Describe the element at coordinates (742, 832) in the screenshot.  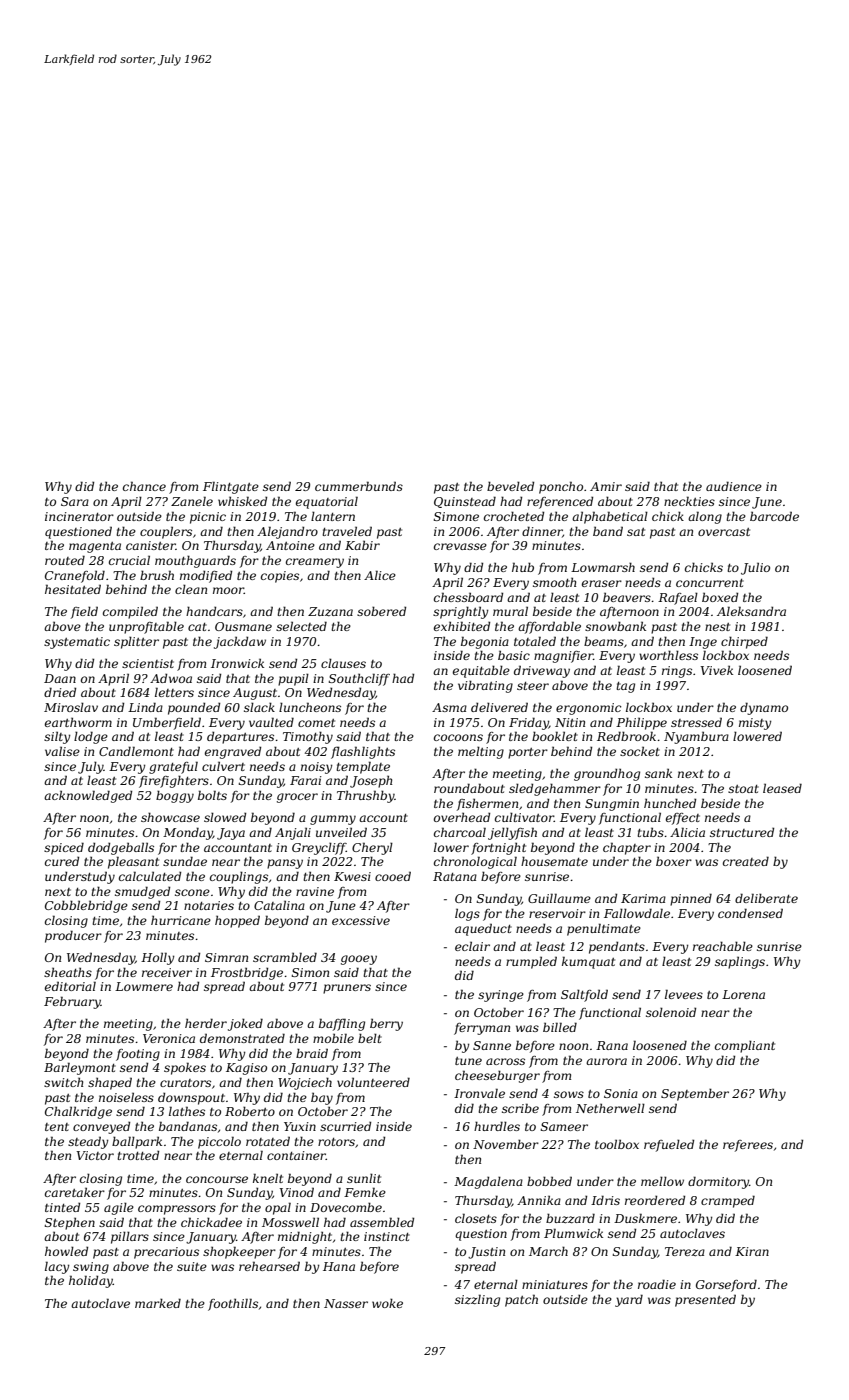
I see `structured` at that location.
